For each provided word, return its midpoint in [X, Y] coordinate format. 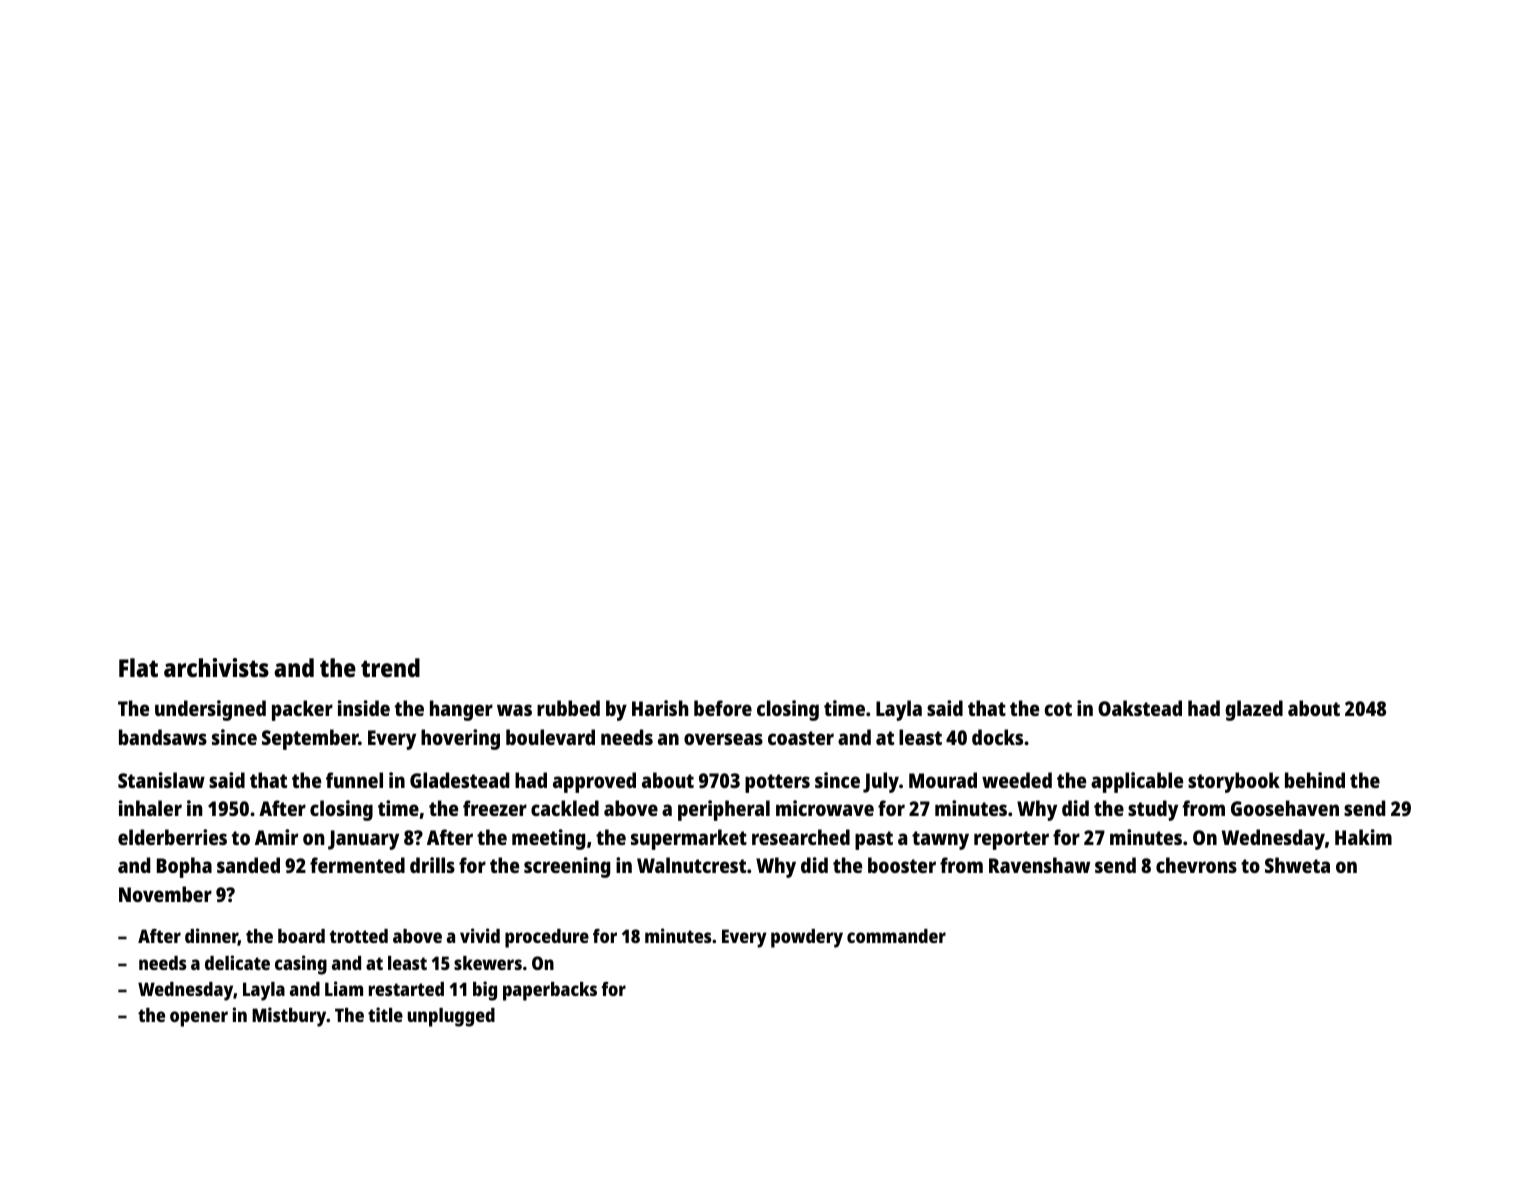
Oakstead [1140, 708]
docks [997, 737]
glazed [1254, 710]
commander [896, 936]
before [723, 708]
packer [302, 710]
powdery [807, 938]
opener [199, 1019]
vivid [480, 935]
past [874, 840]
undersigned [210, 710]
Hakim [1363, 837]
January [363, 840]
